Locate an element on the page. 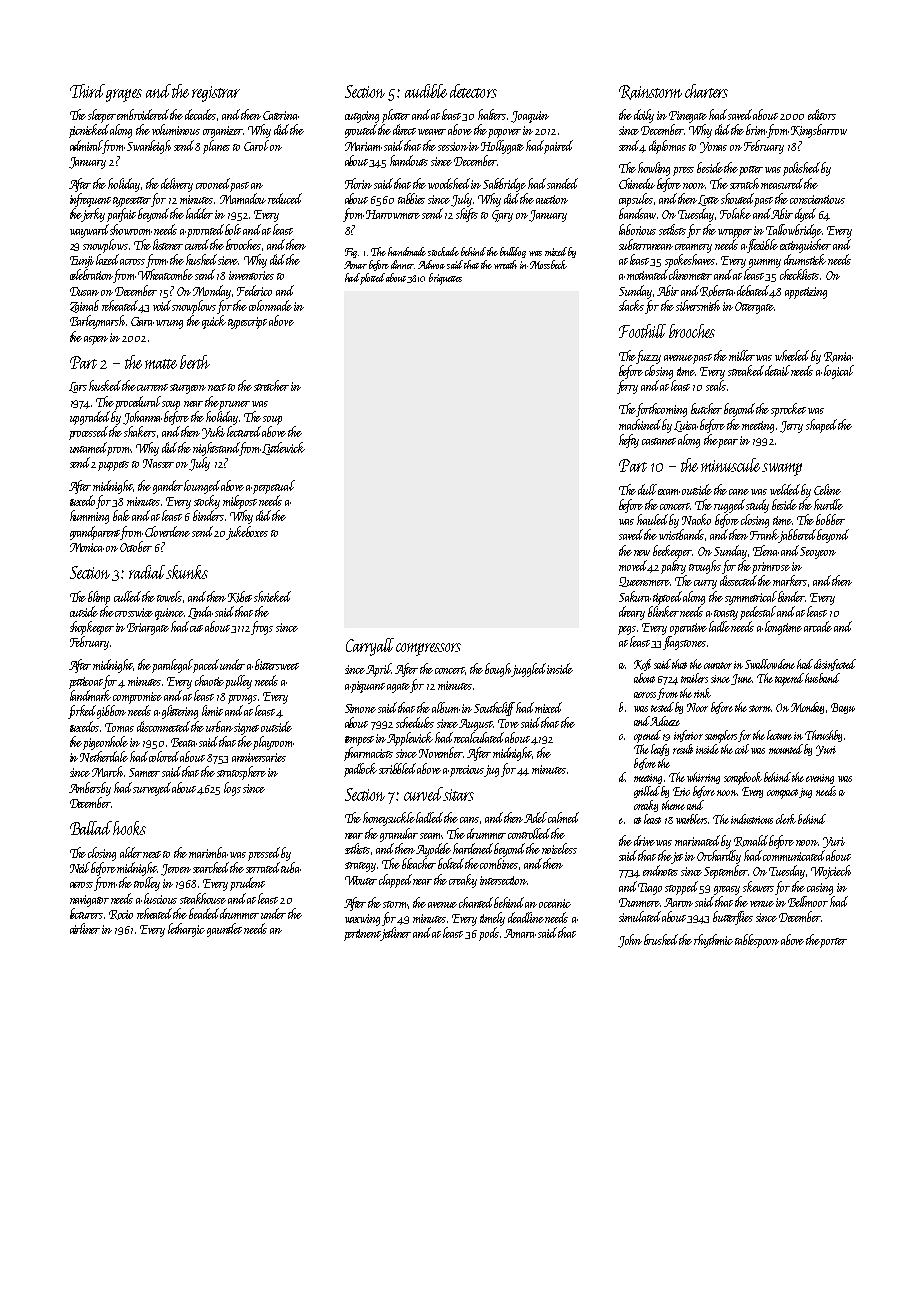  registrar is located at coordinates (216, 94).
